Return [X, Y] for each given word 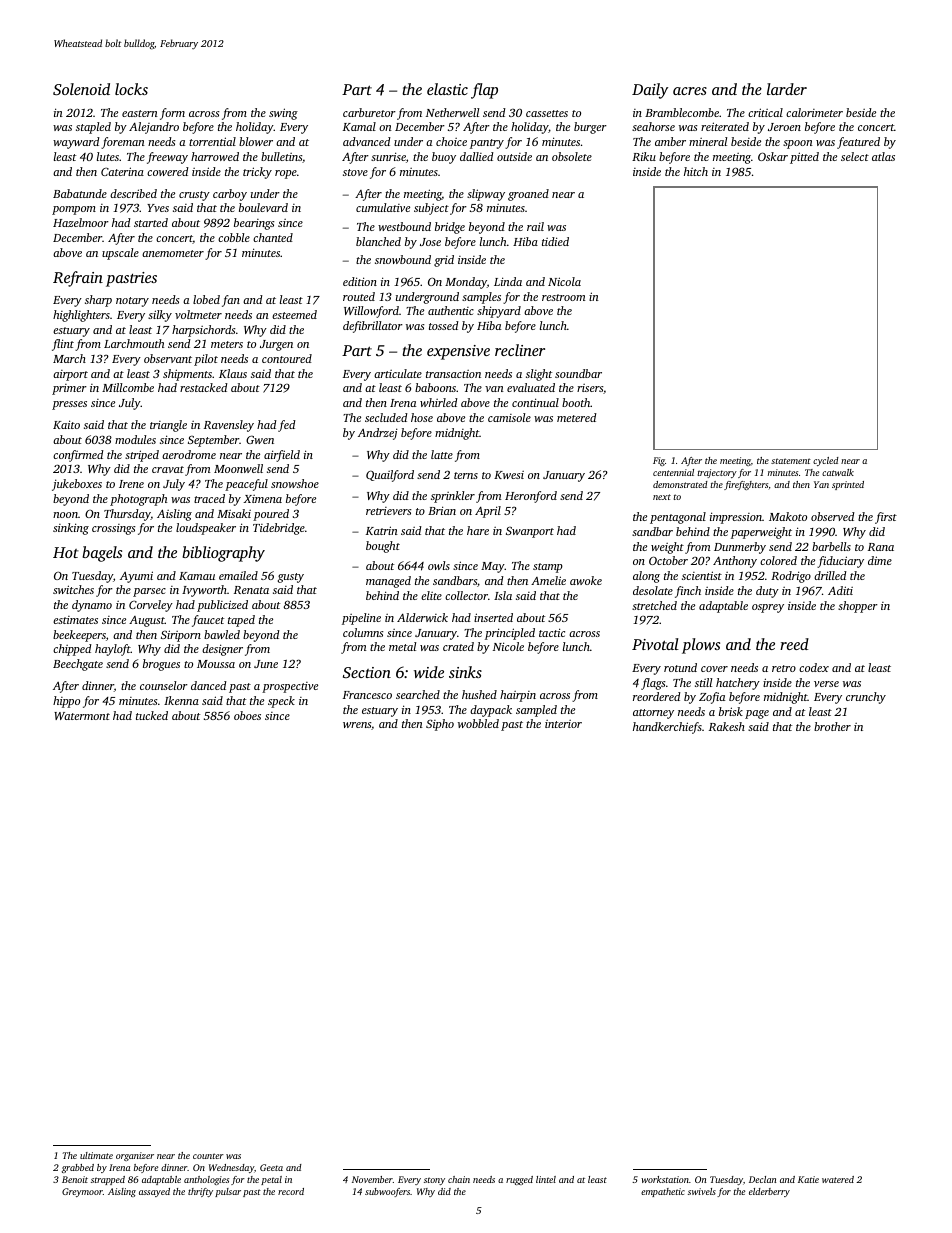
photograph [138, 500]
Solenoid [81, 89]
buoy [444, 158]
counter [208, 1156]
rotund [680, 667]
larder [787, 89]
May [493, 567]
